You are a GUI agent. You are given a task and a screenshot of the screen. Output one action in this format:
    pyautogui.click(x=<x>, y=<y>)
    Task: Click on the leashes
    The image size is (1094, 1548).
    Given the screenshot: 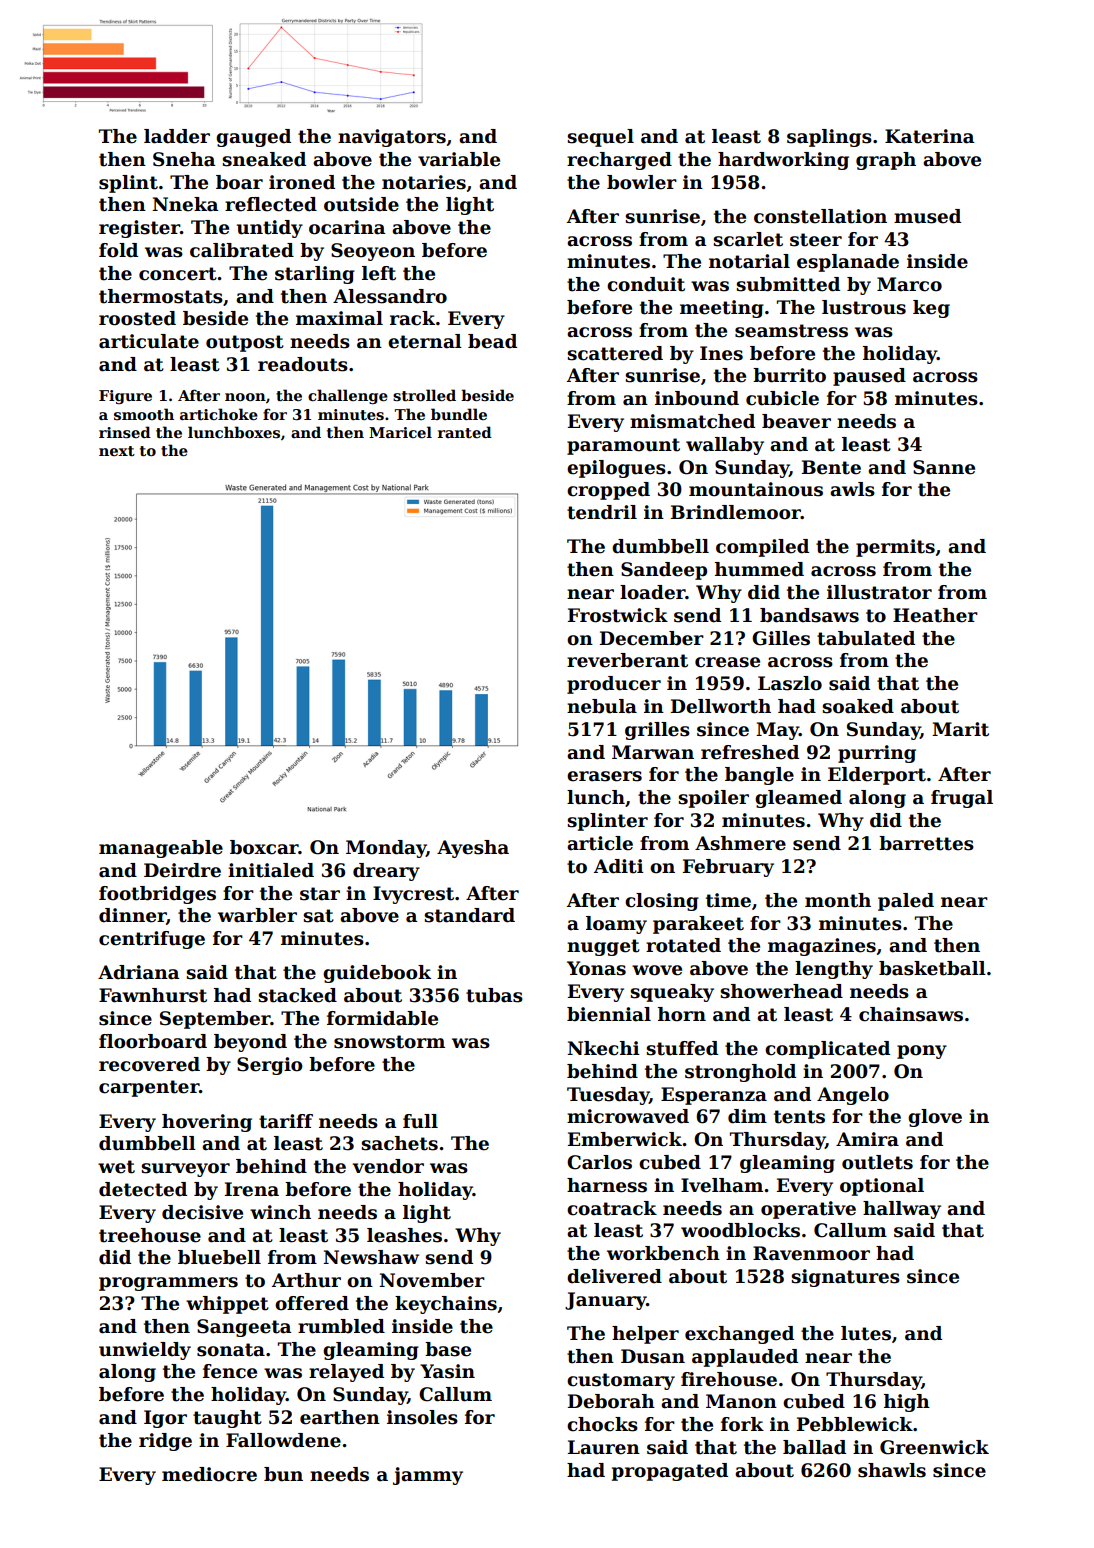 What is the action you would take?
    pyautogui.click(x=404, y=1235)
